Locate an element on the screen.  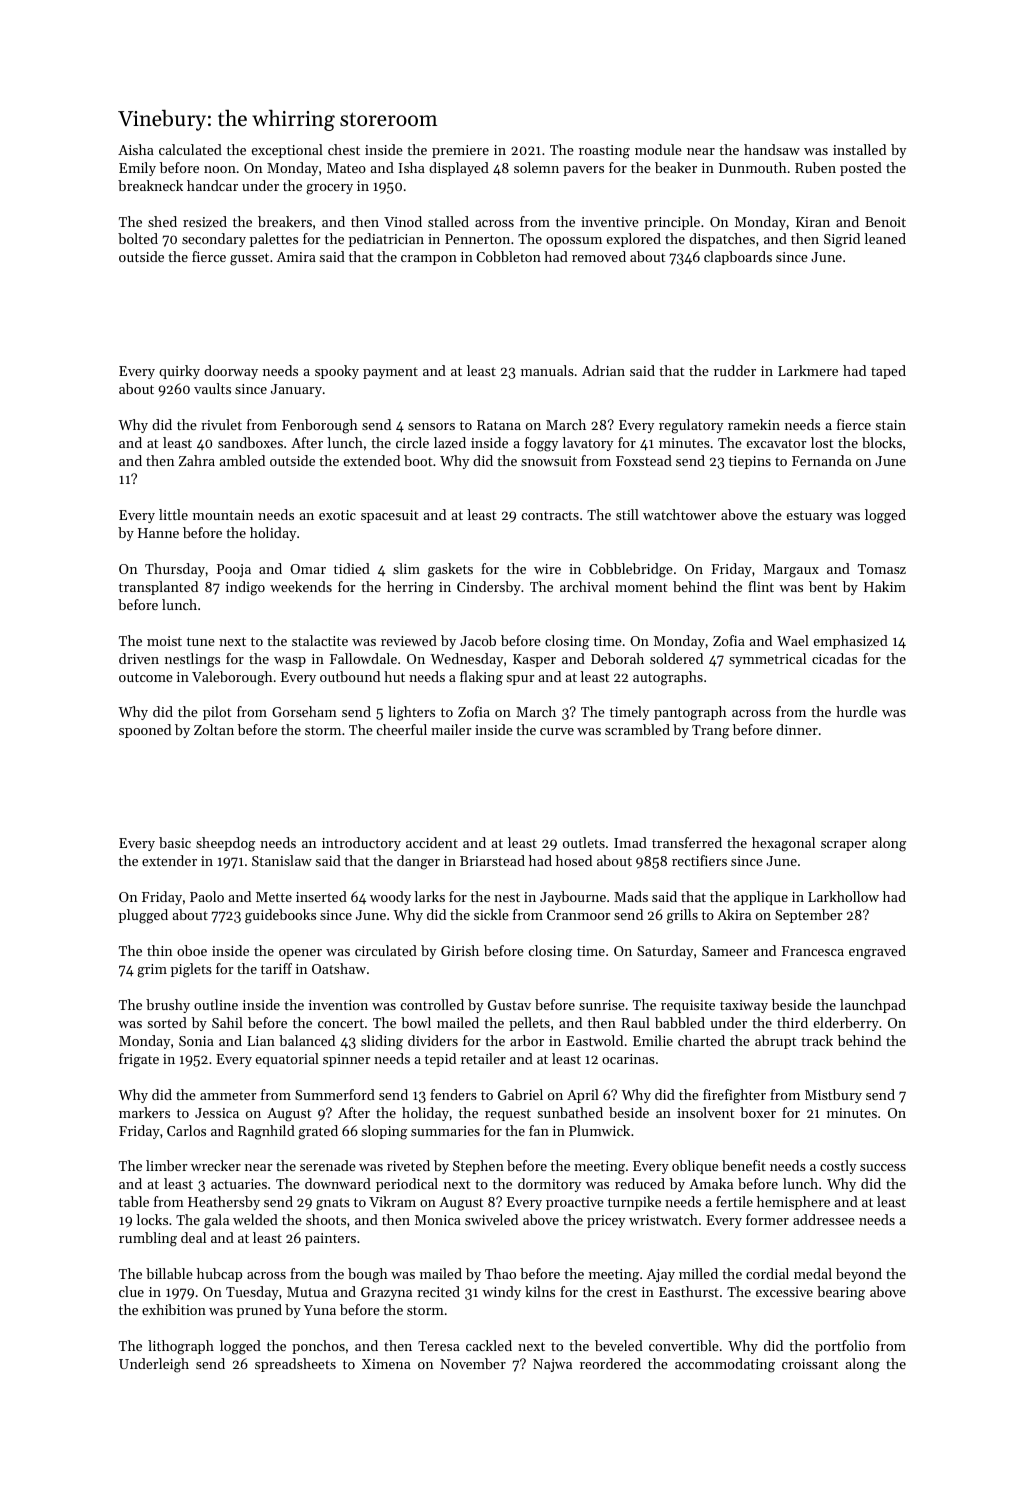
handsaw is located at coordinates (772, 149).
